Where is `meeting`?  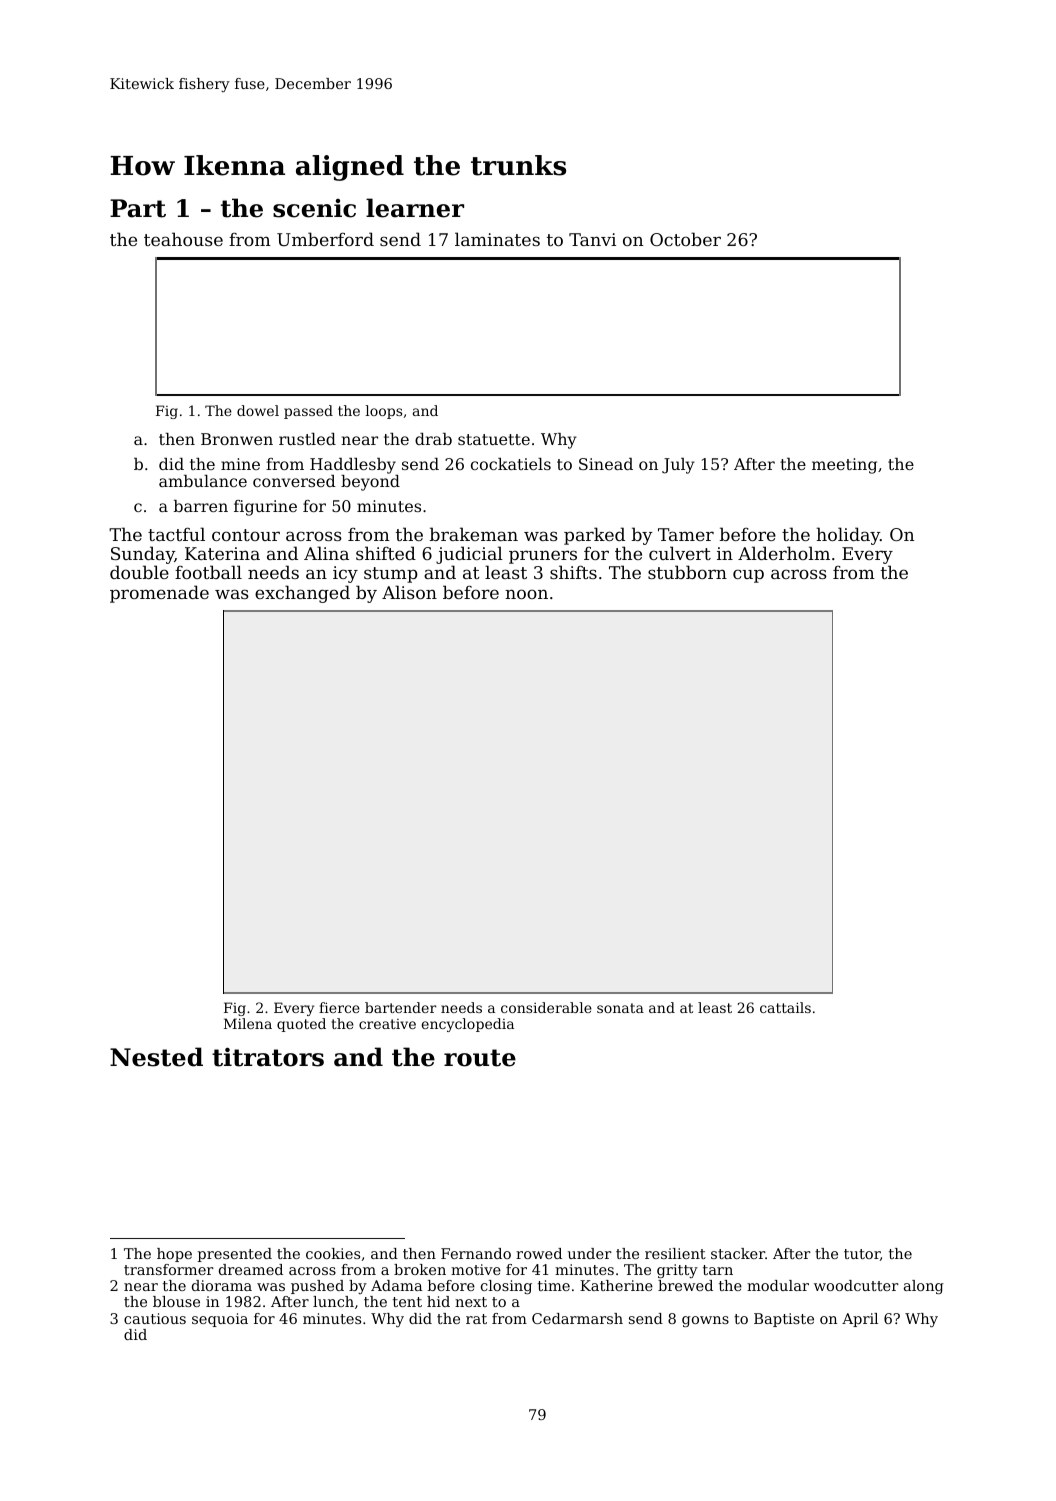 meeting is located at coordinates (844, 466).
